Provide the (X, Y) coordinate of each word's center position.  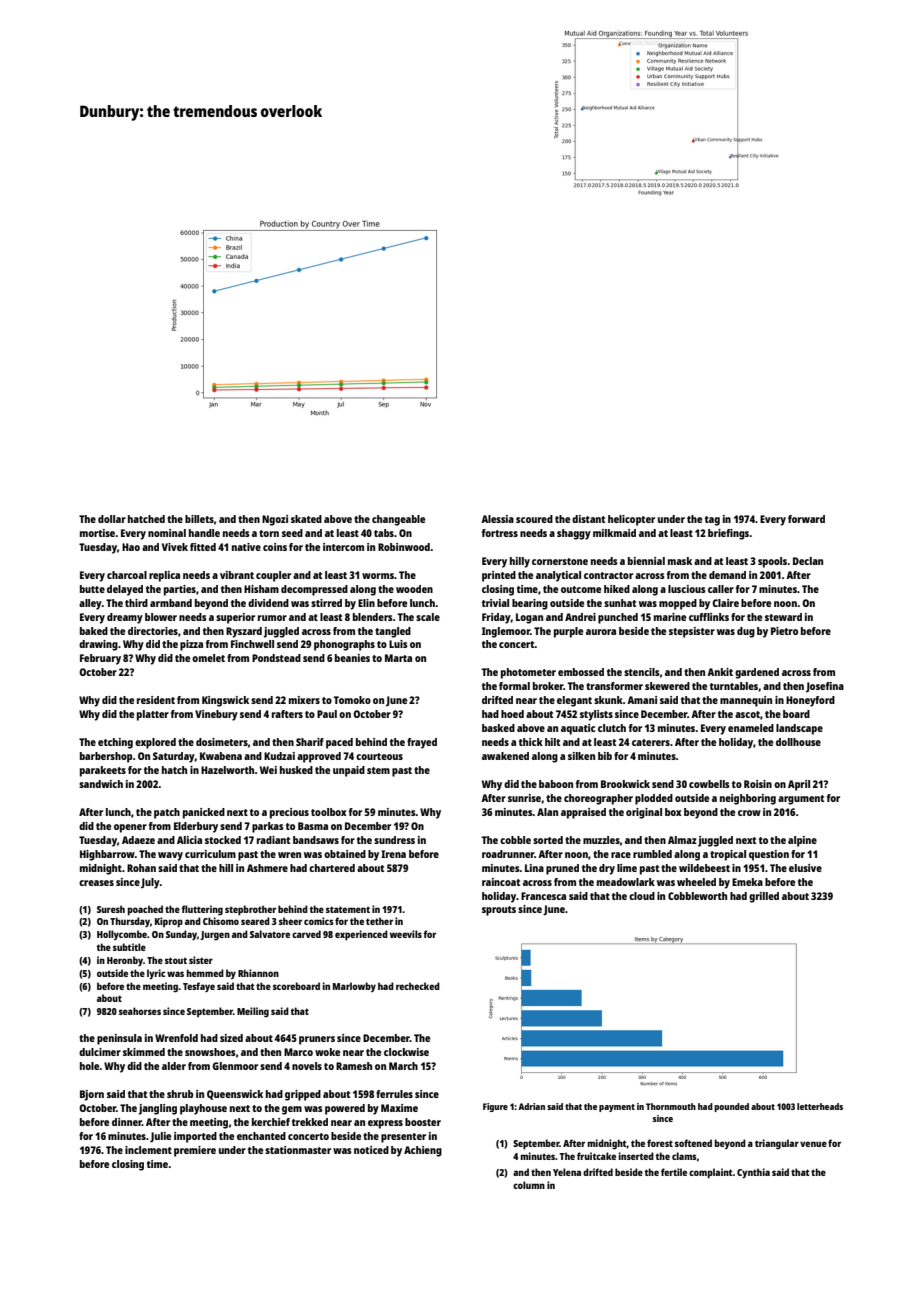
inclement (148, 1150)
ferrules (394, 1094)
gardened (757, 673)
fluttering (202, 910)
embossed (581, 672)
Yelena (567, 1172)
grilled (764, 897)
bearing (530, 604)
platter (153, 715)
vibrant (237, 575)
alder (174, 1066)
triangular (777, 1144)
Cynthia (753, 1173)
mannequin (746, 701)
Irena (393, 854)
